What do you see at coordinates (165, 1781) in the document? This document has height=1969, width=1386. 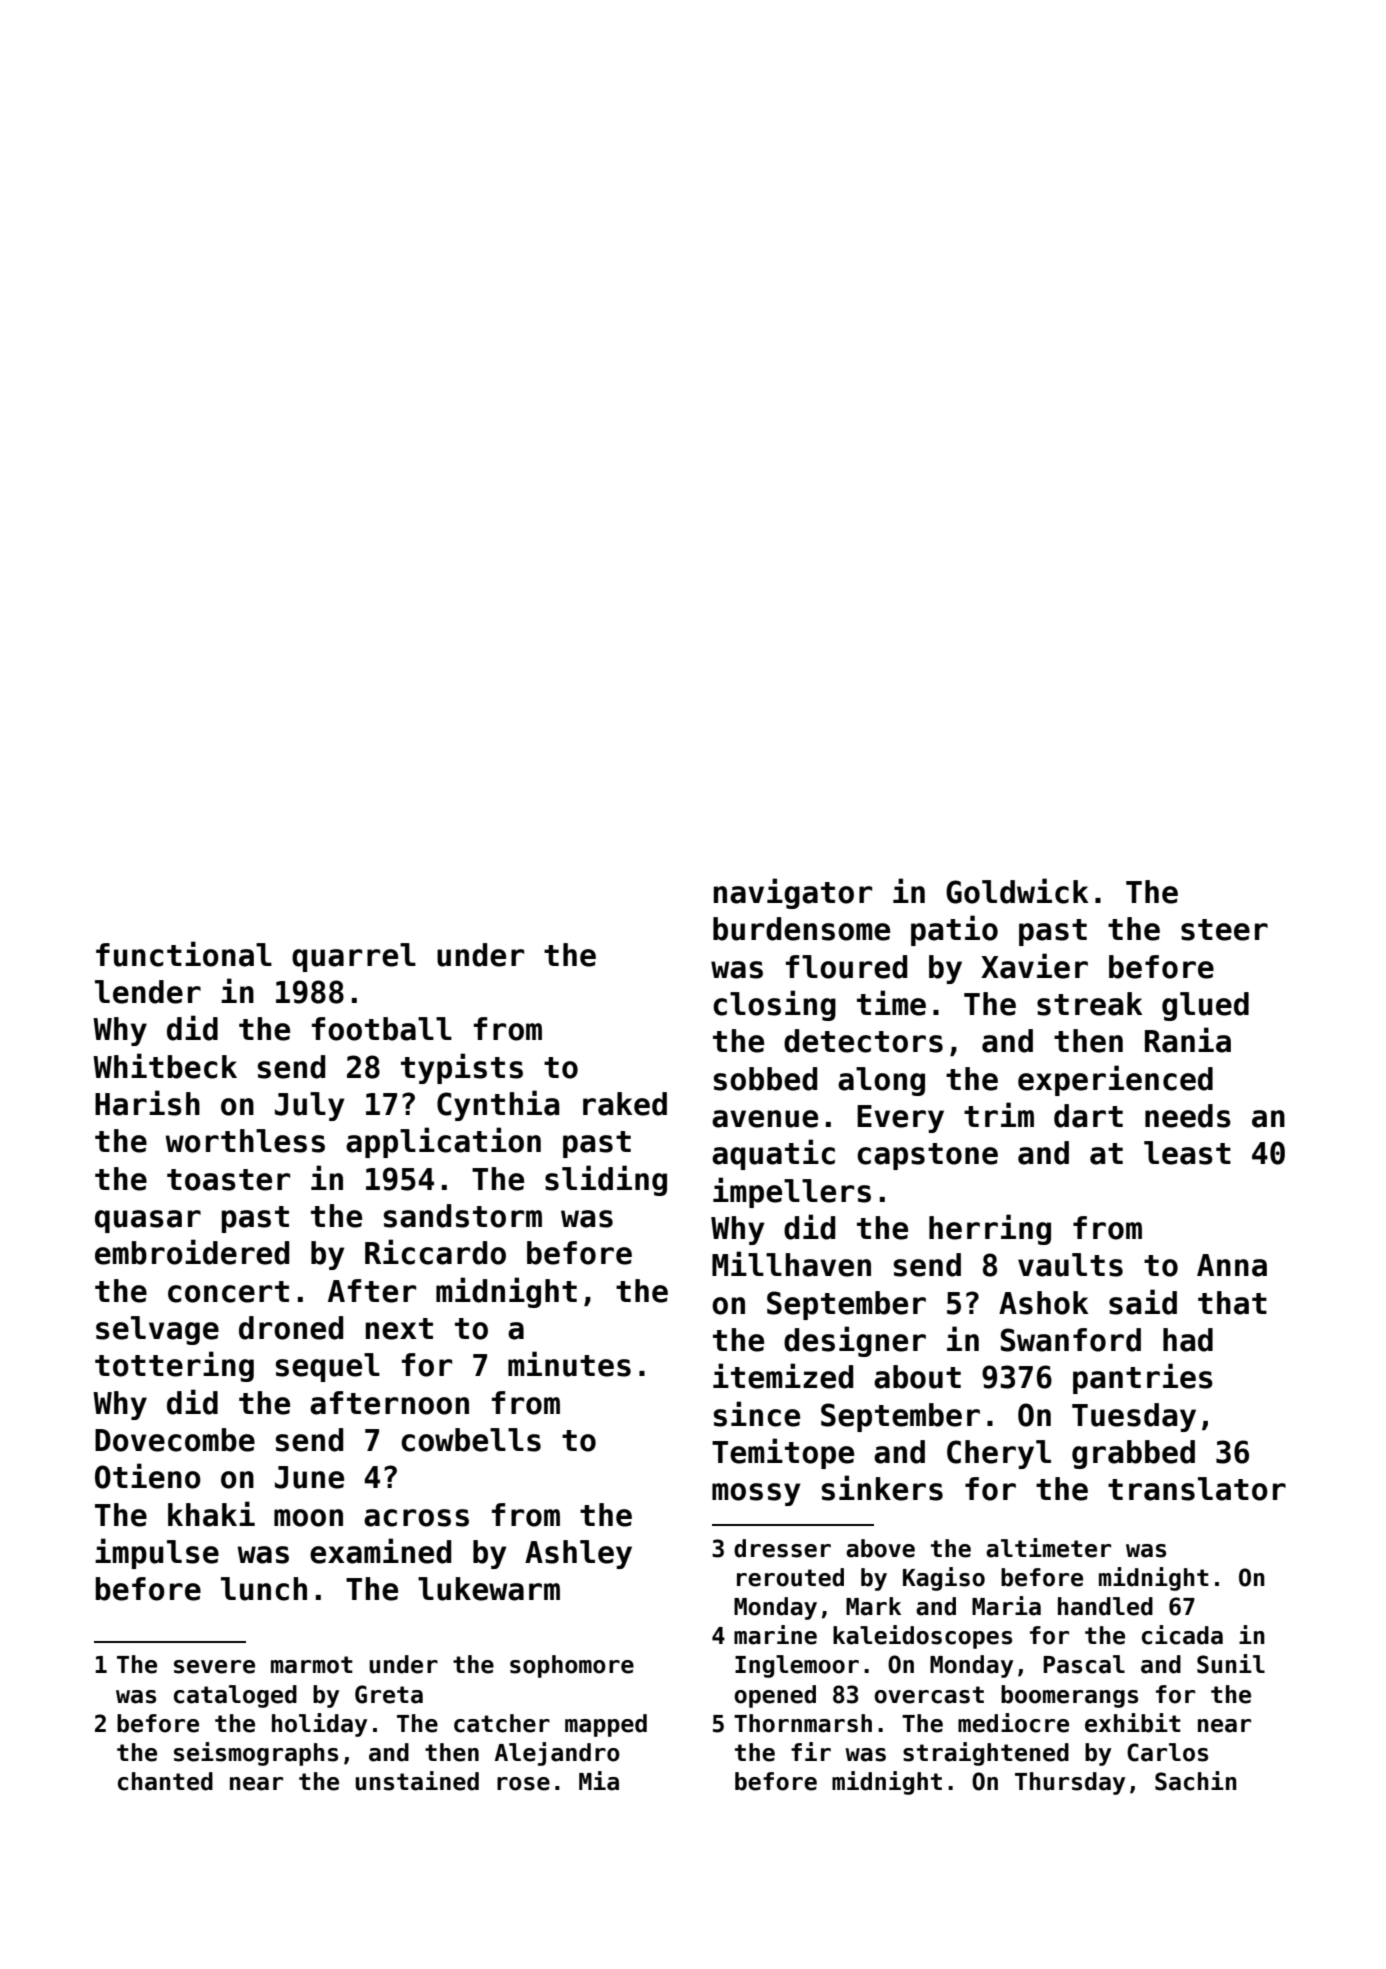 I see `chanted` at bounding box center [165, 1781].
